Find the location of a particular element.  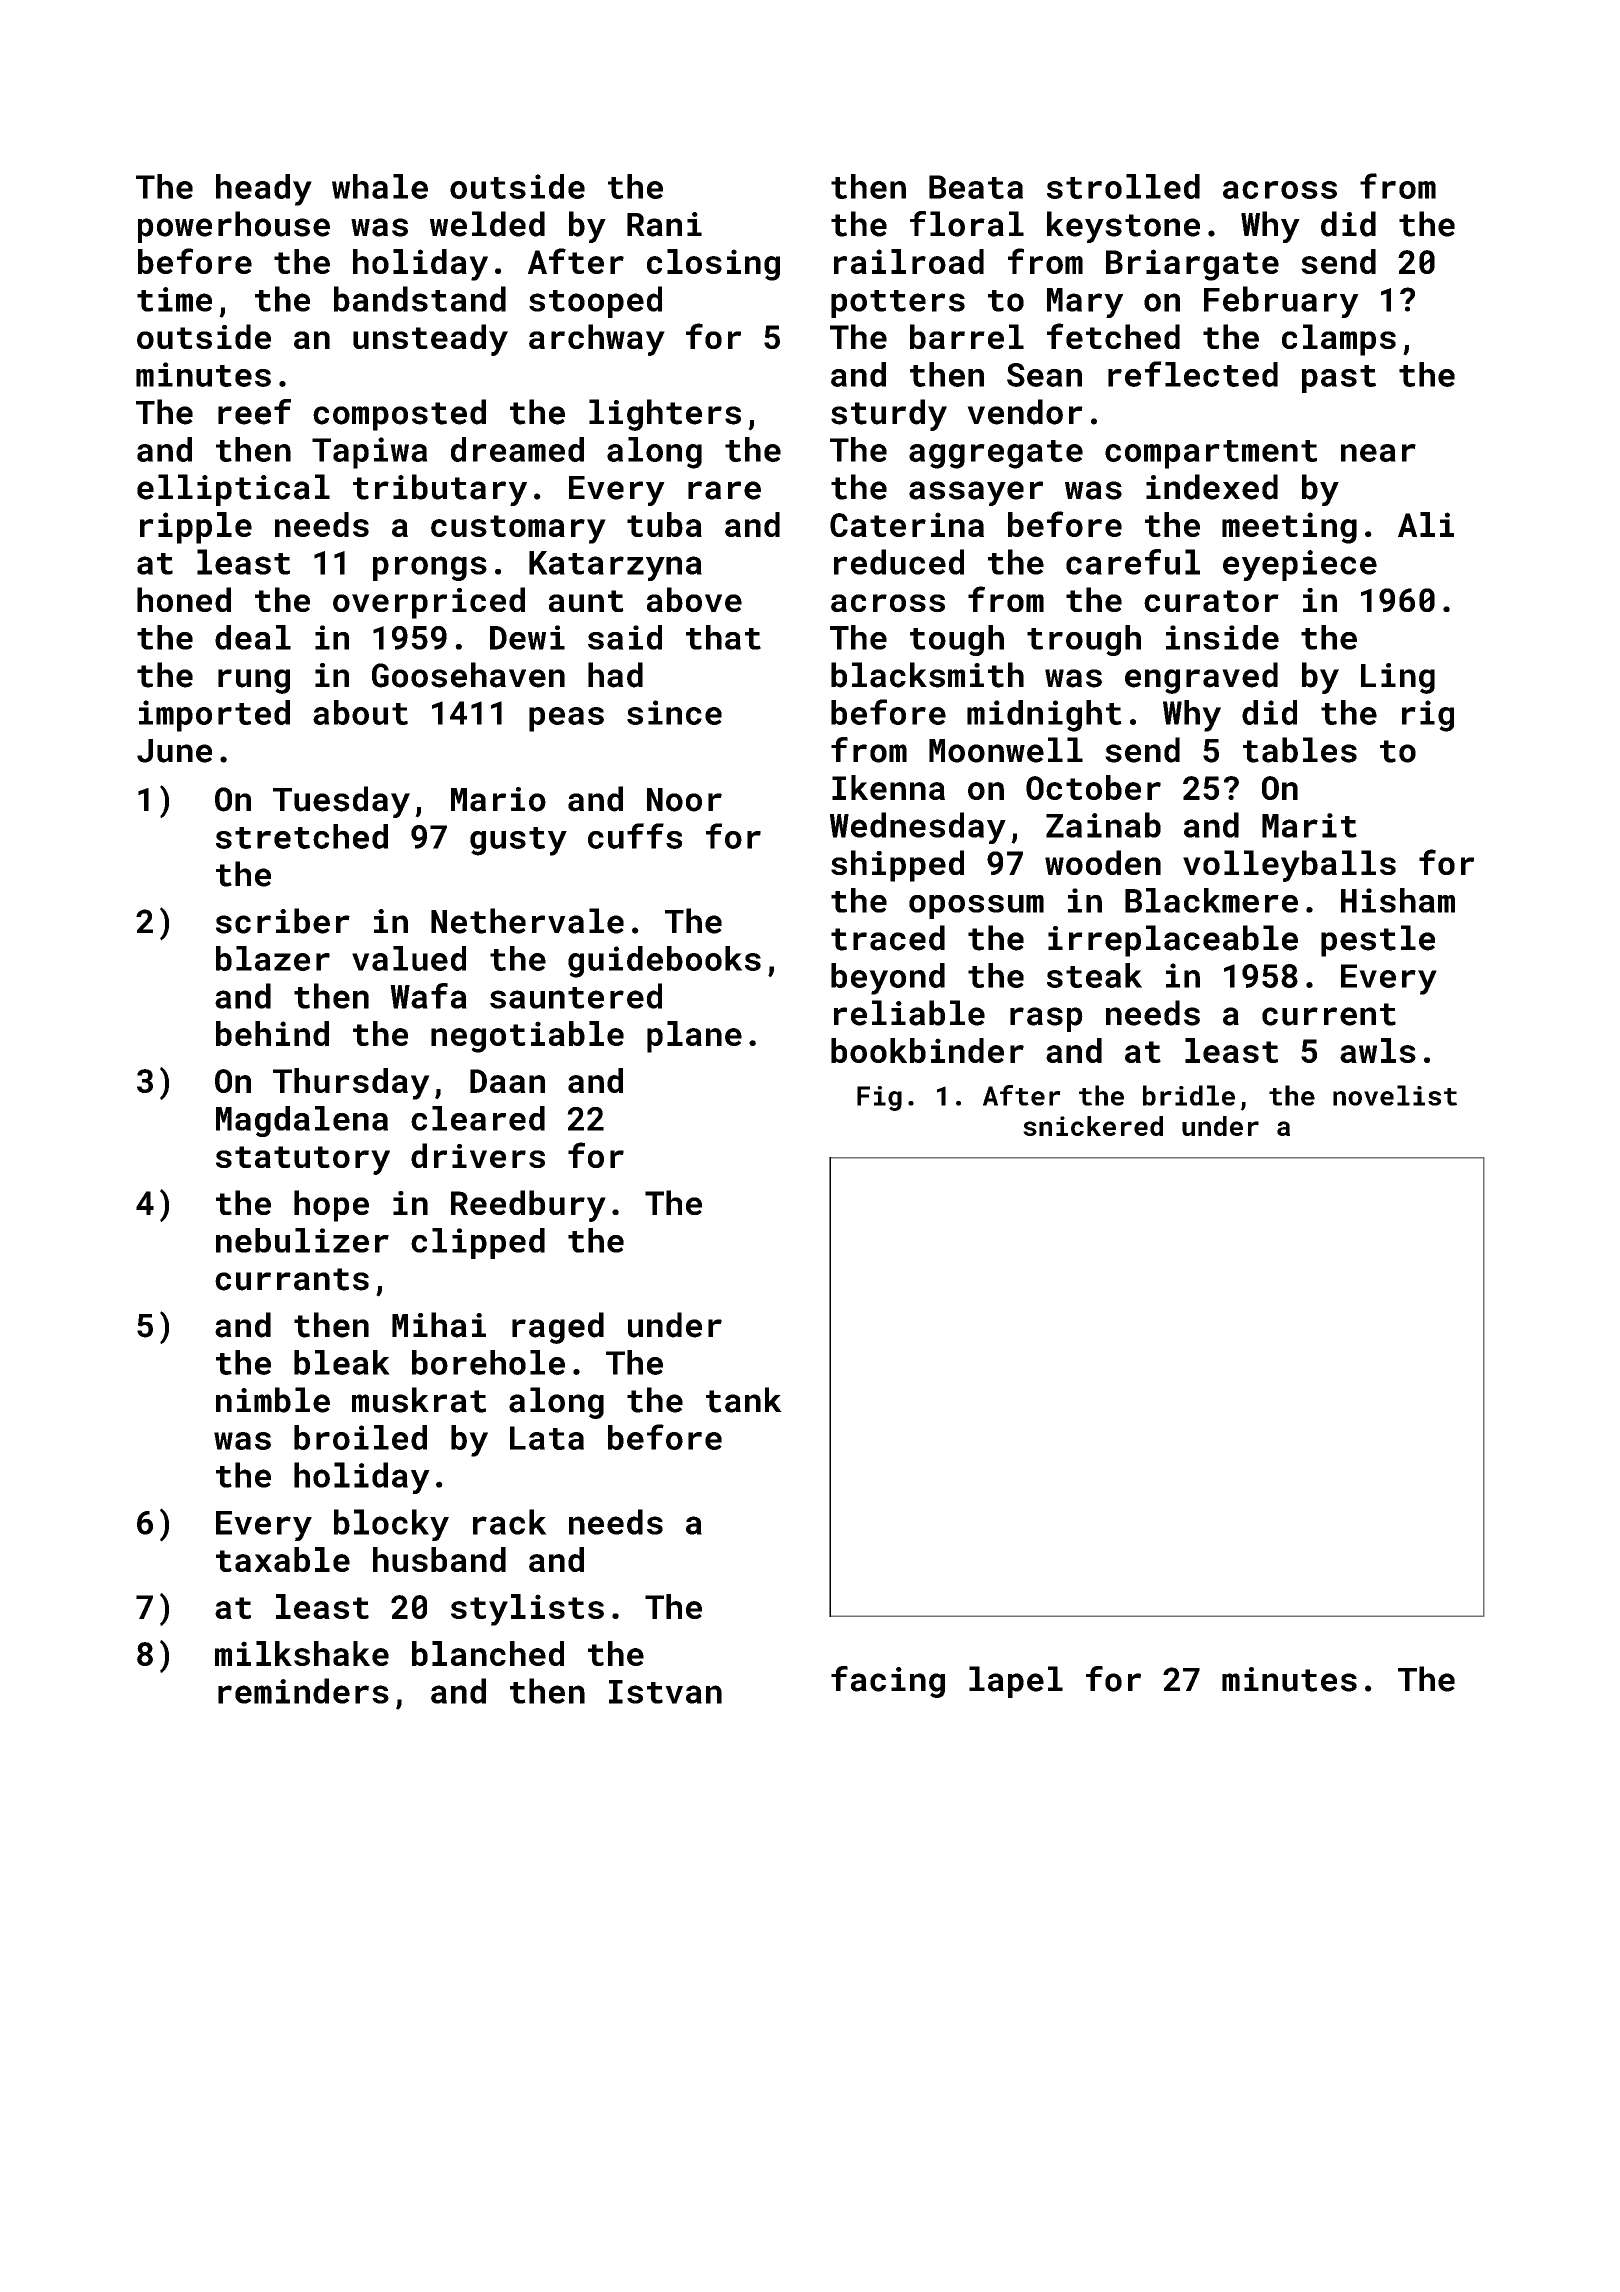

lapel is located at coordinates (1016, 1682).
